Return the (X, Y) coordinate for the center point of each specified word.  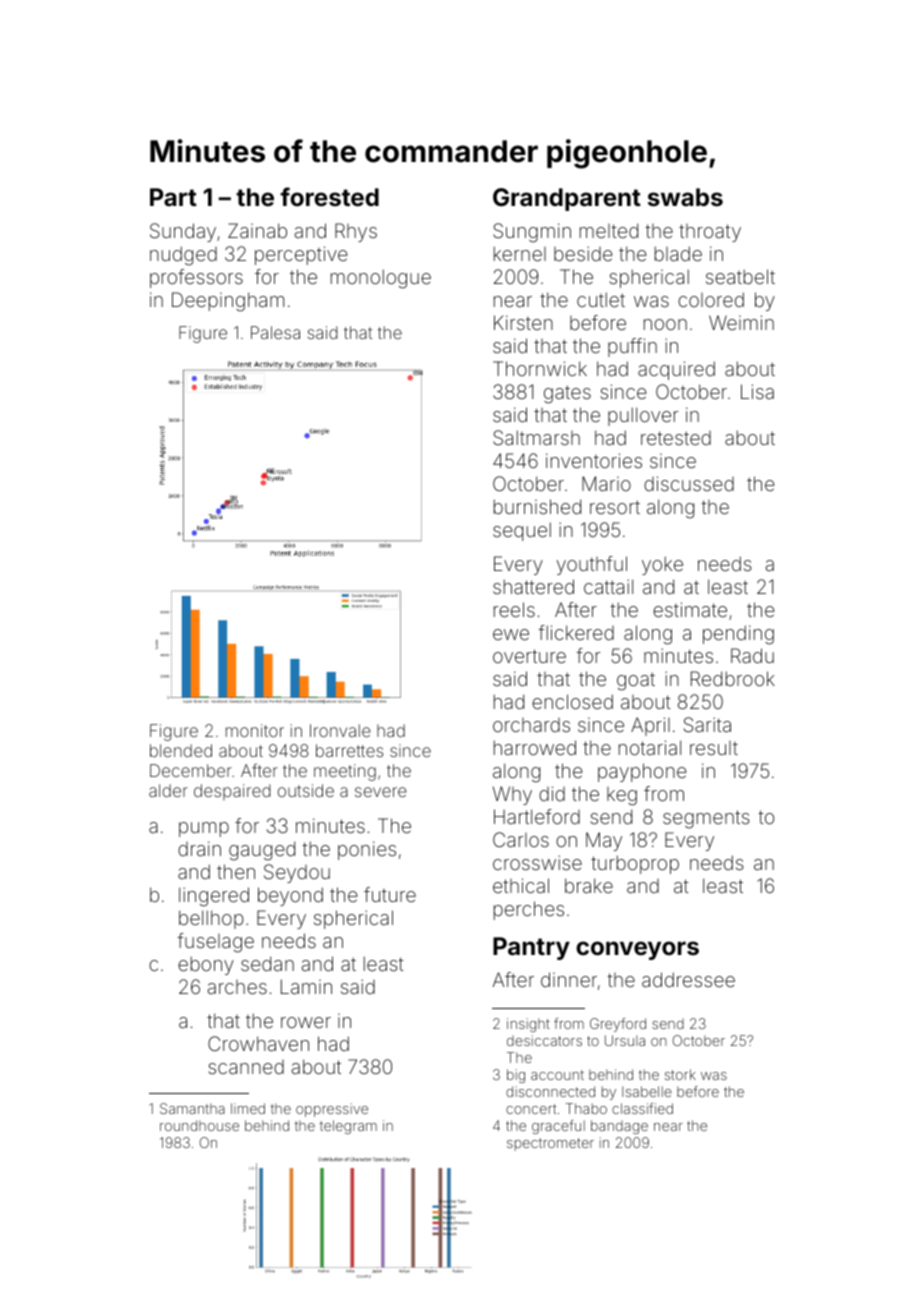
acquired (676, 370)
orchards (531, 725)
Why (512, 795)
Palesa (275, 332)
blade (678, 253)
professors (196, 278)
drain (199, 848)
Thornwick (540, 368)
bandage (619, 1127)
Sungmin (532, 233)
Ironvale (340, 730)
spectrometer (550, 1144)
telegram (348, 1127)
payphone (642, 772)
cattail (608, 586)
